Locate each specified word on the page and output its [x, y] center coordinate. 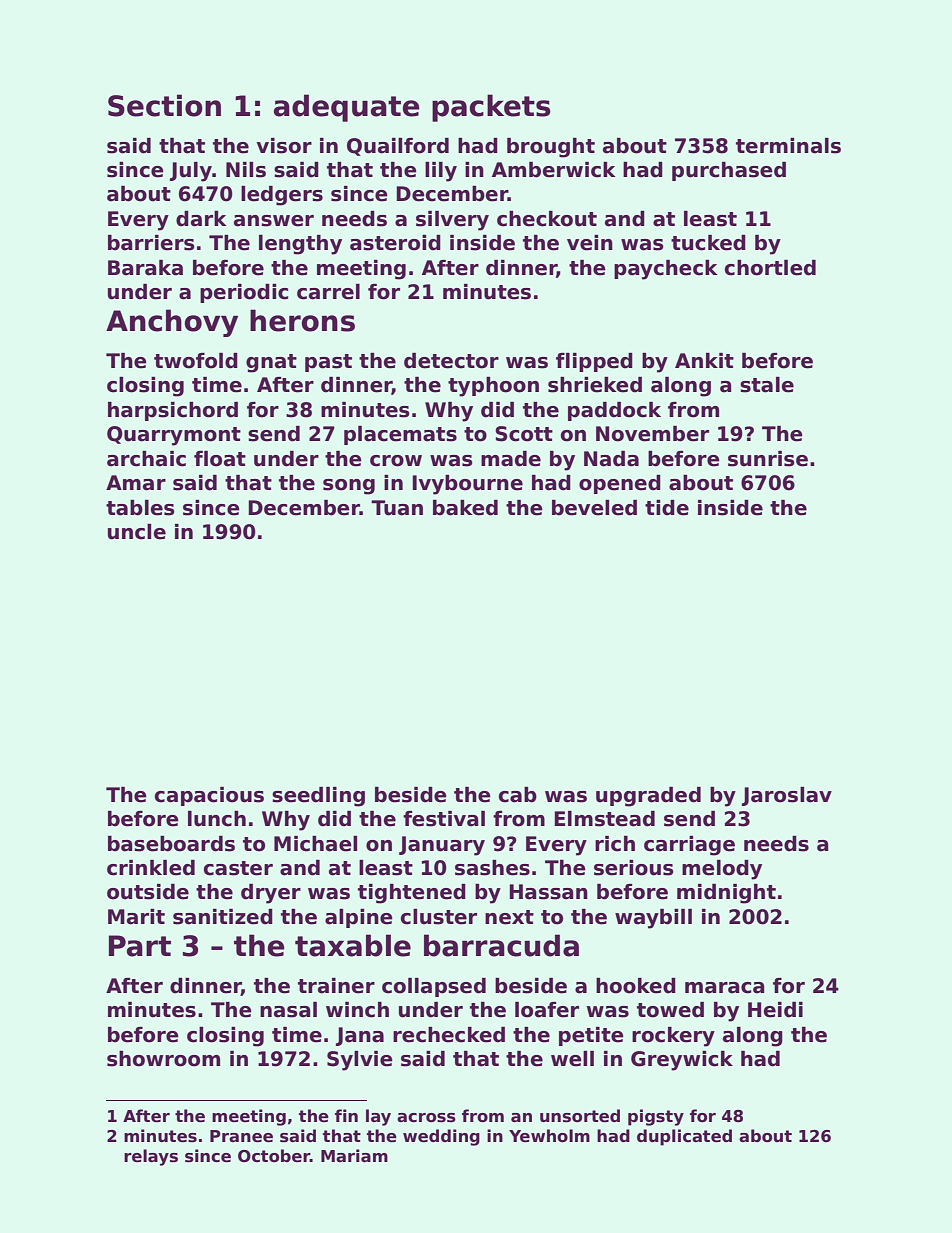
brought [551, 148]
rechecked [449, 1035]
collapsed [434, 987]
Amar [136, 483]
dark [201, 219]
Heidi [775, 1010]
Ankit [704, 360]
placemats [400, 435]
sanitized [223, 917]
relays [151, 1157]
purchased [729, 171]
